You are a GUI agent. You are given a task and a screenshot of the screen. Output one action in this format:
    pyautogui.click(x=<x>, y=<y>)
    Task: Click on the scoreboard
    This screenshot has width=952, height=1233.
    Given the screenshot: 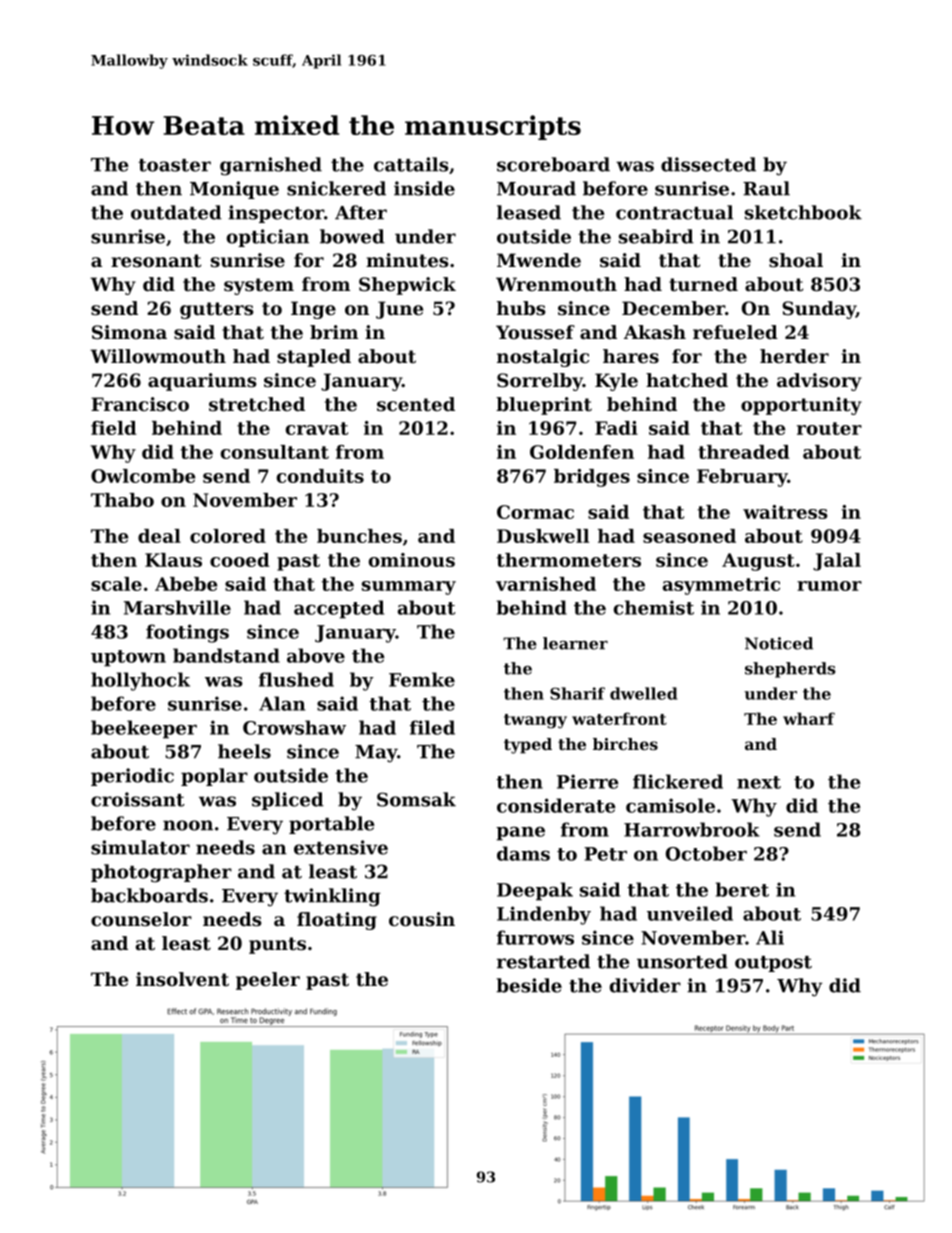 What is the action you would take?
    pyautogui.click(x=553, y=164)
